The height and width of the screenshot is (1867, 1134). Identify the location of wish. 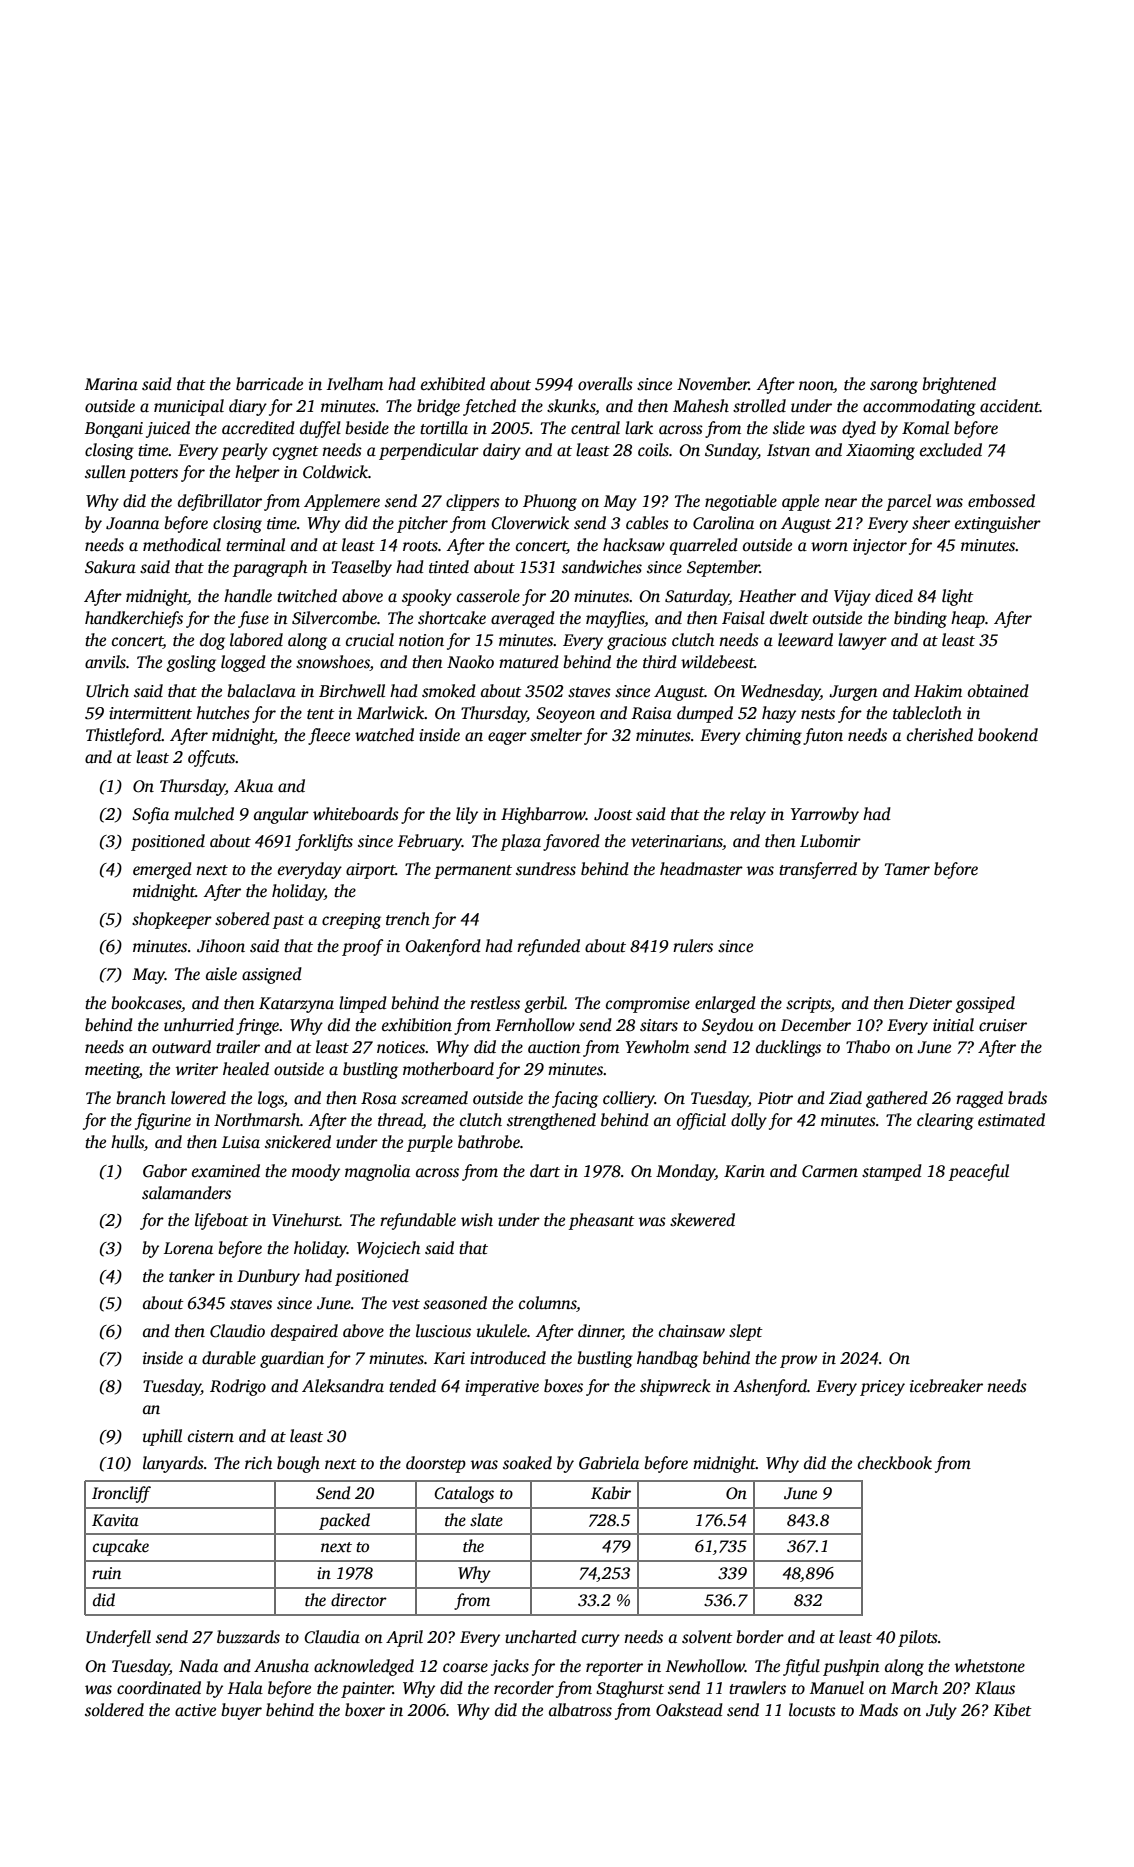
(477, 1220).
